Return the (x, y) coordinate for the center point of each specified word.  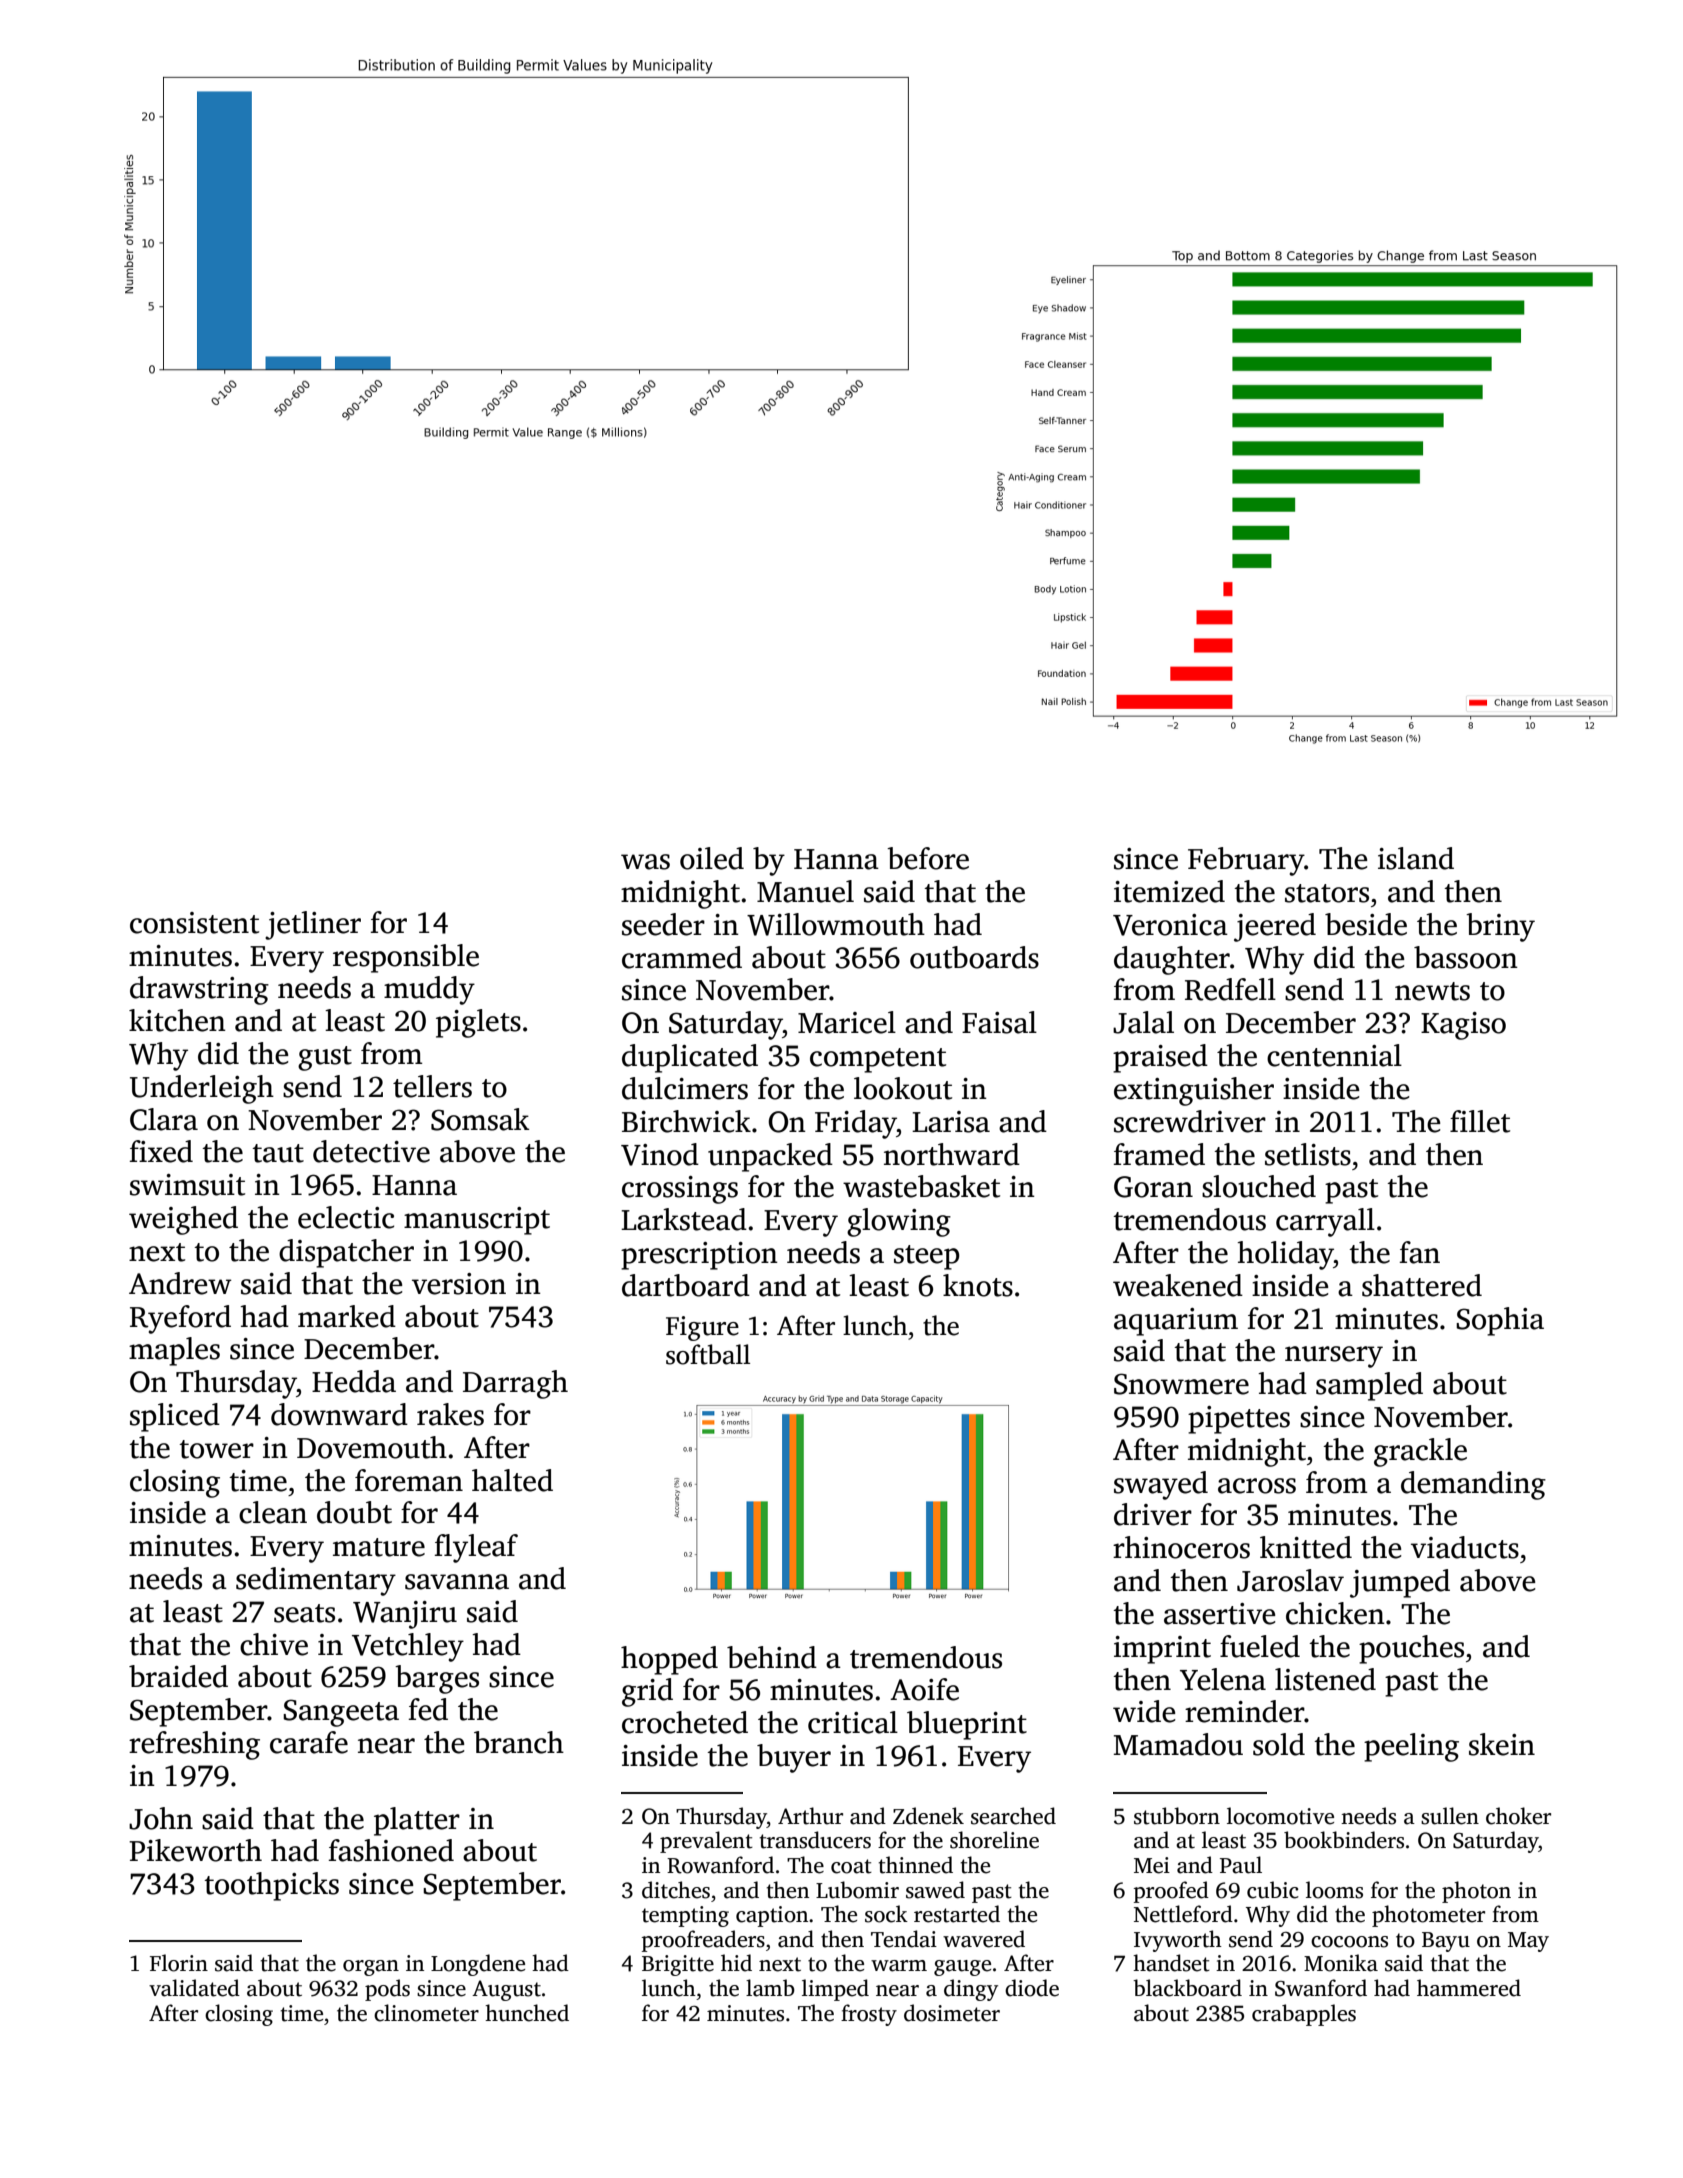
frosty (869, 2015)
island (1416, 858)
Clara (164, 1119)
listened (1325, 1679)
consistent (194, 923)
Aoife (924, 1689)
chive (274, 1644)
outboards (974, 957)
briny (1500, 927)
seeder (663, 924)
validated (194, 1988)
